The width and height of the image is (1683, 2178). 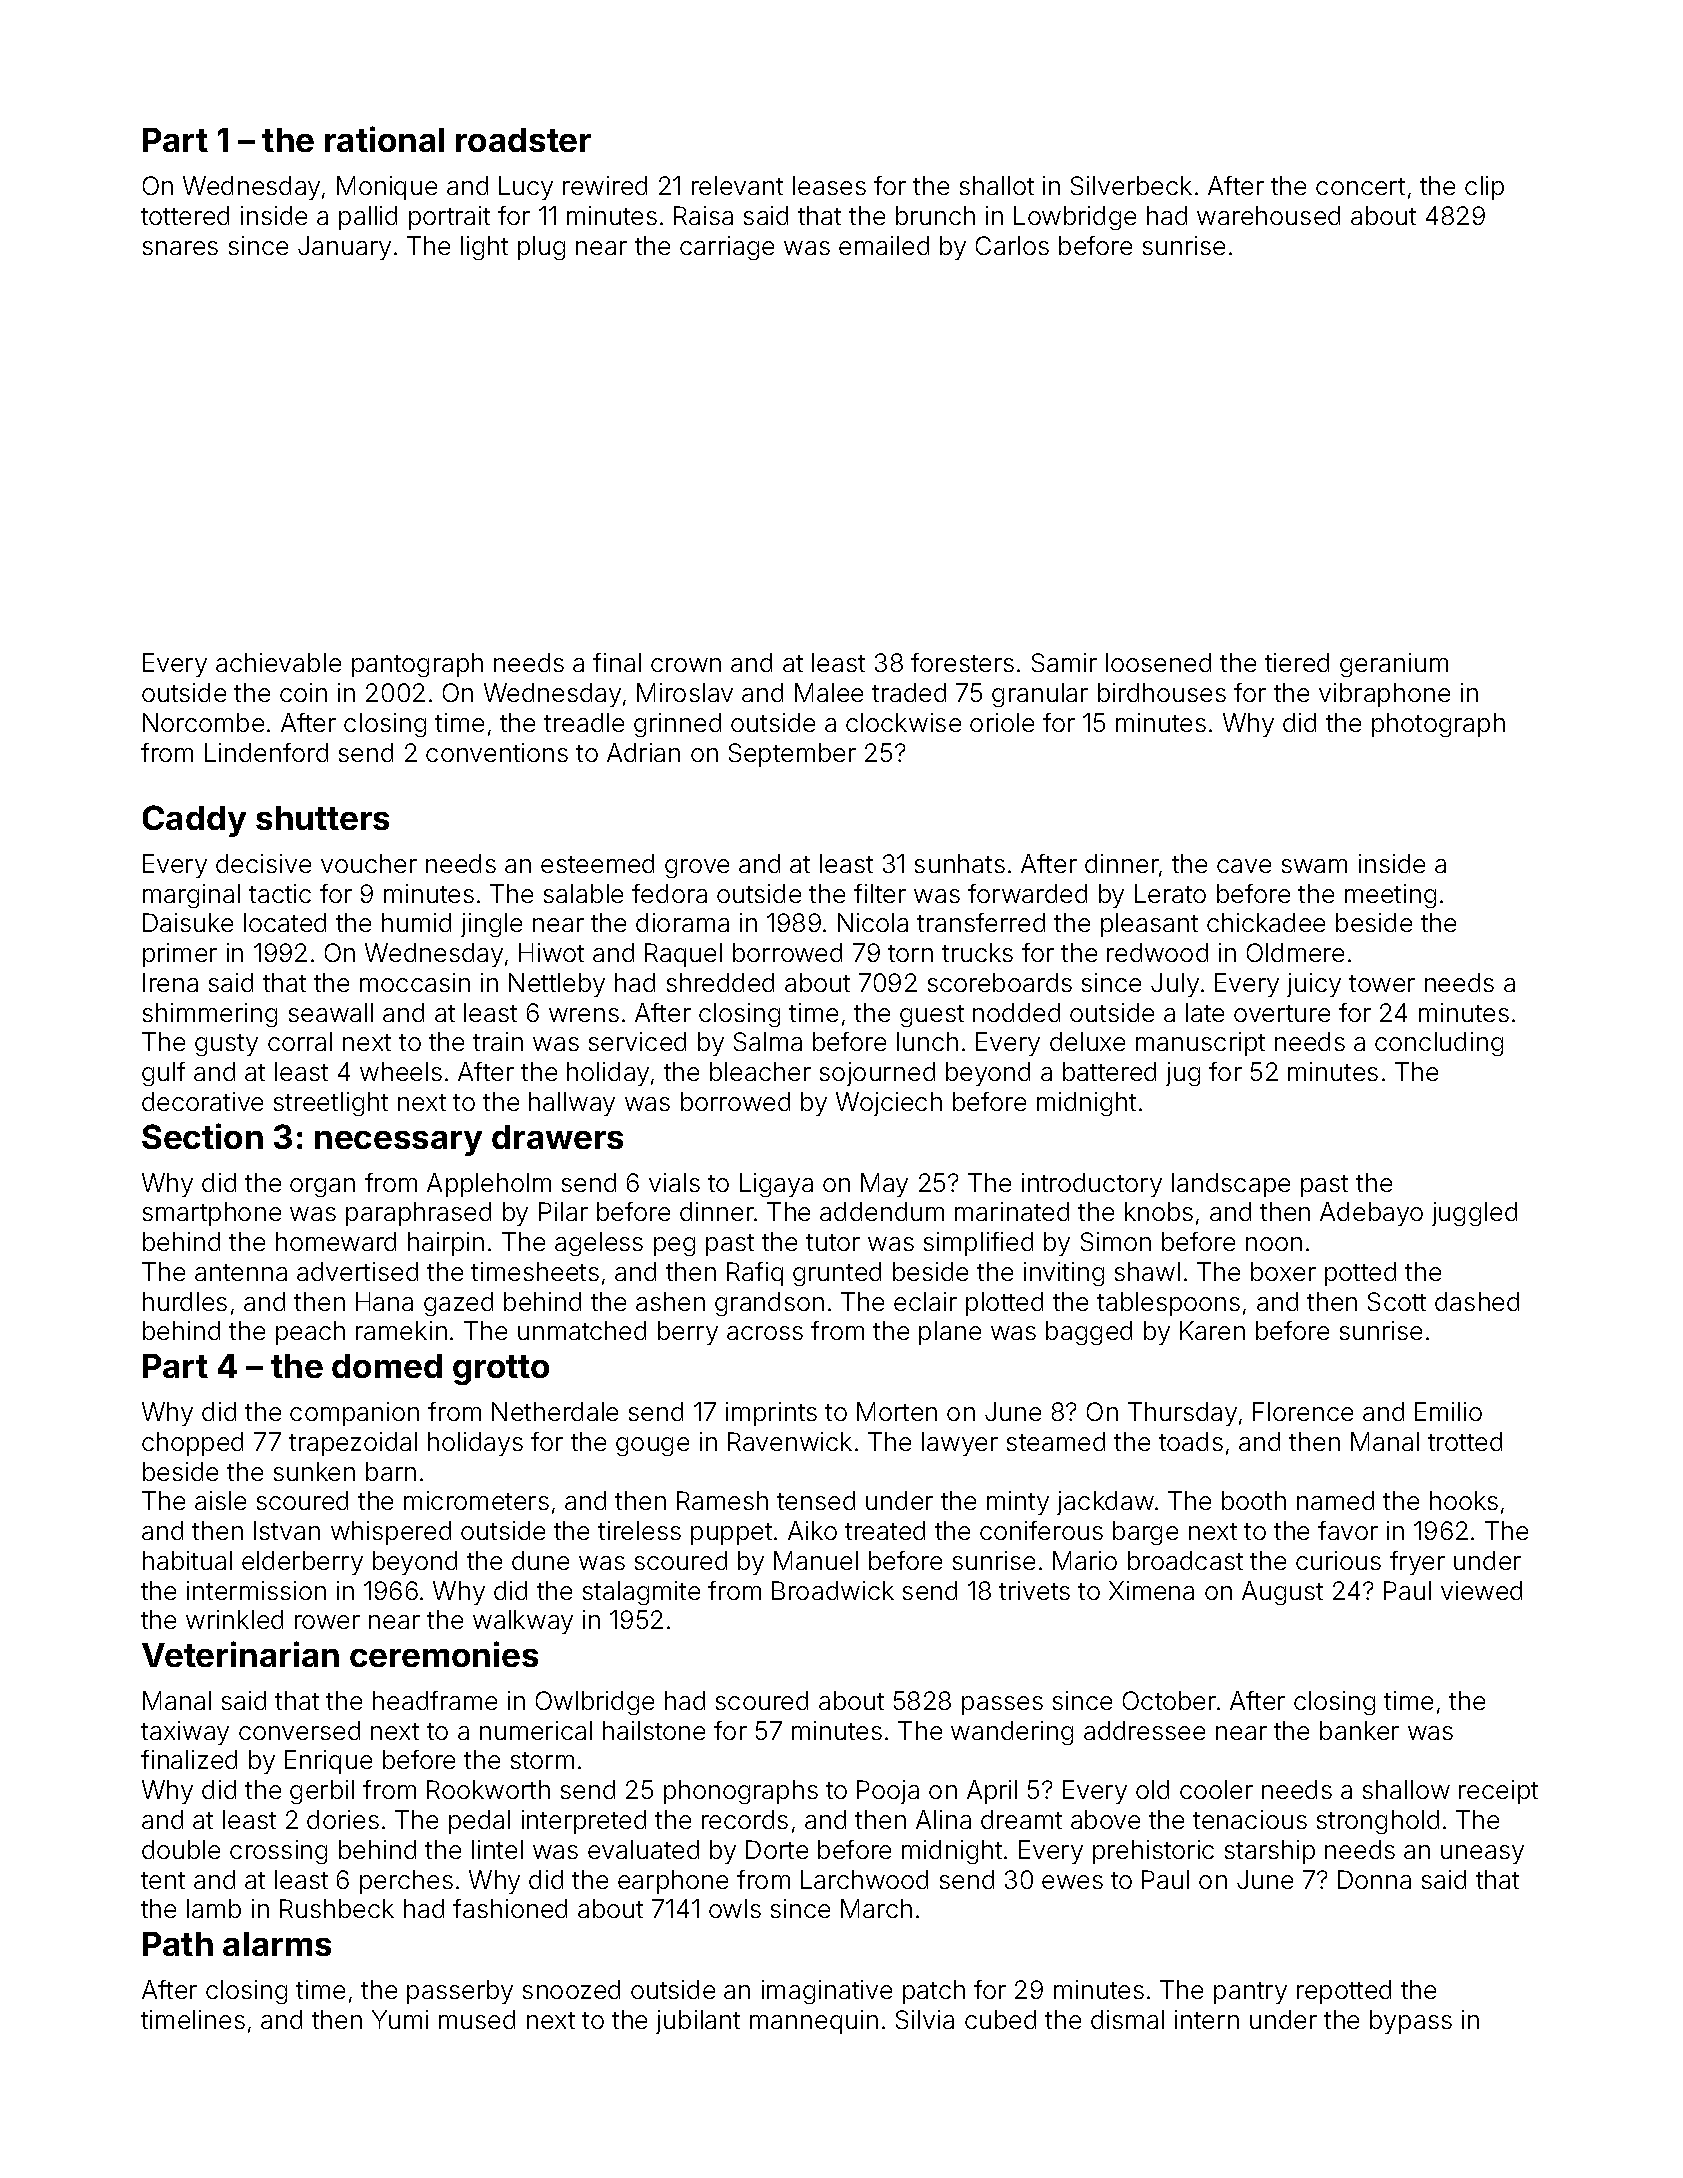 I want to click on concert, so click(x=1360, y=186).
